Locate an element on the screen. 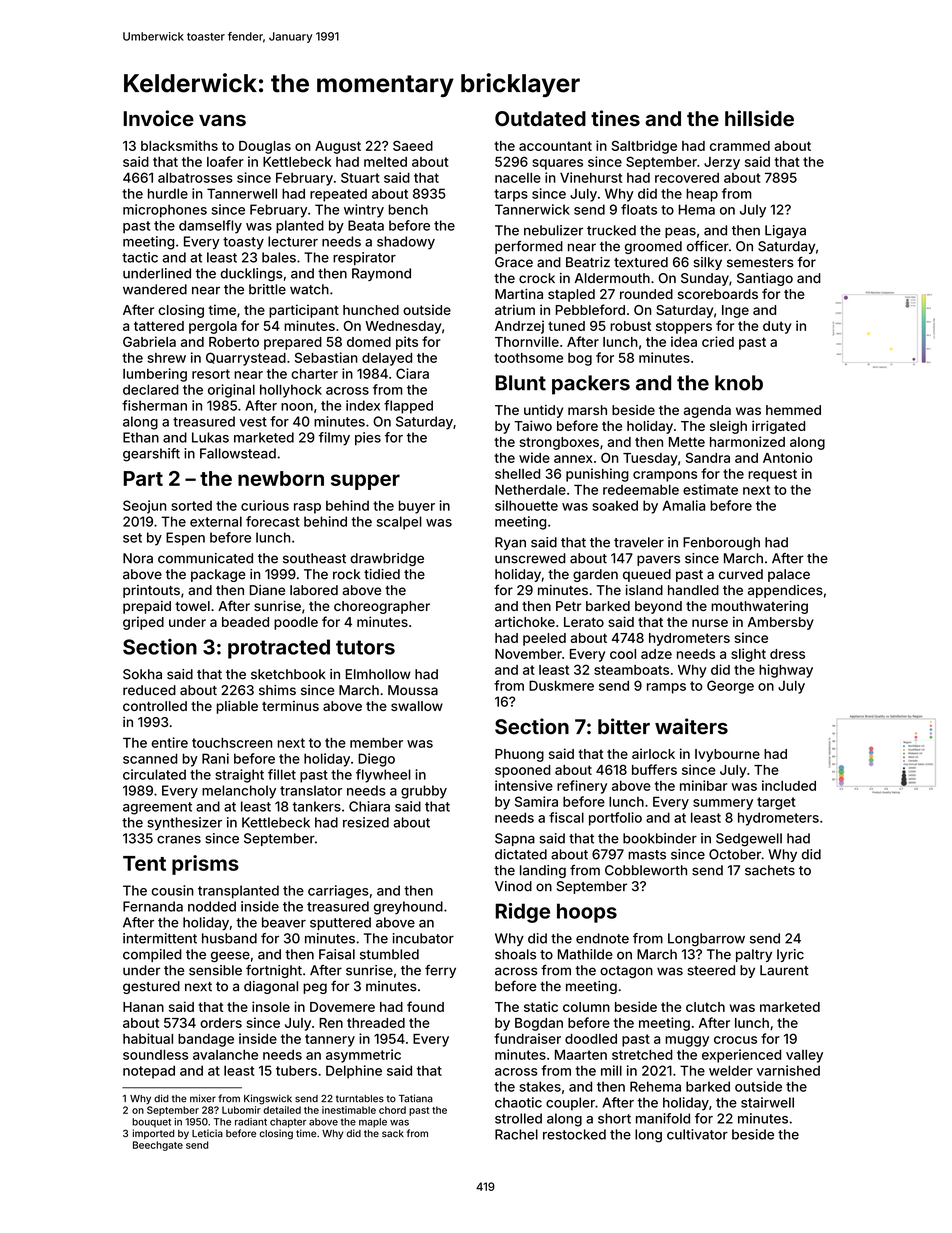 This screenshot has height=1233, width=952. cultivator is located at coordinates (697, 1134).
